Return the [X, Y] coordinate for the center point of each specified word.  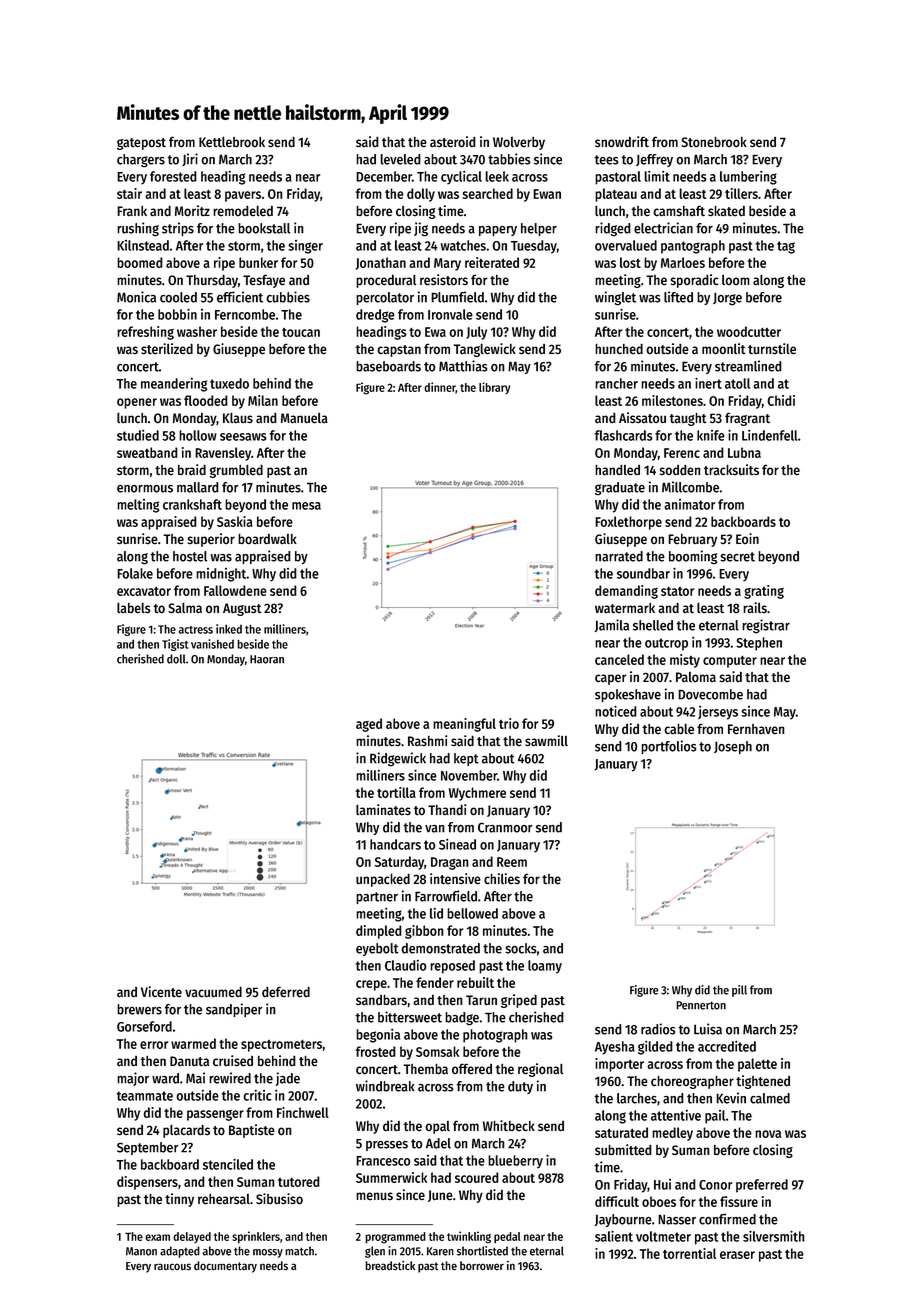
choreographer [692, 1082]
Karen [440, 1251]
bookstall [264, 228]
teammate [145, 1096]
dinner [440, 388]
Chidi [781, 400]
